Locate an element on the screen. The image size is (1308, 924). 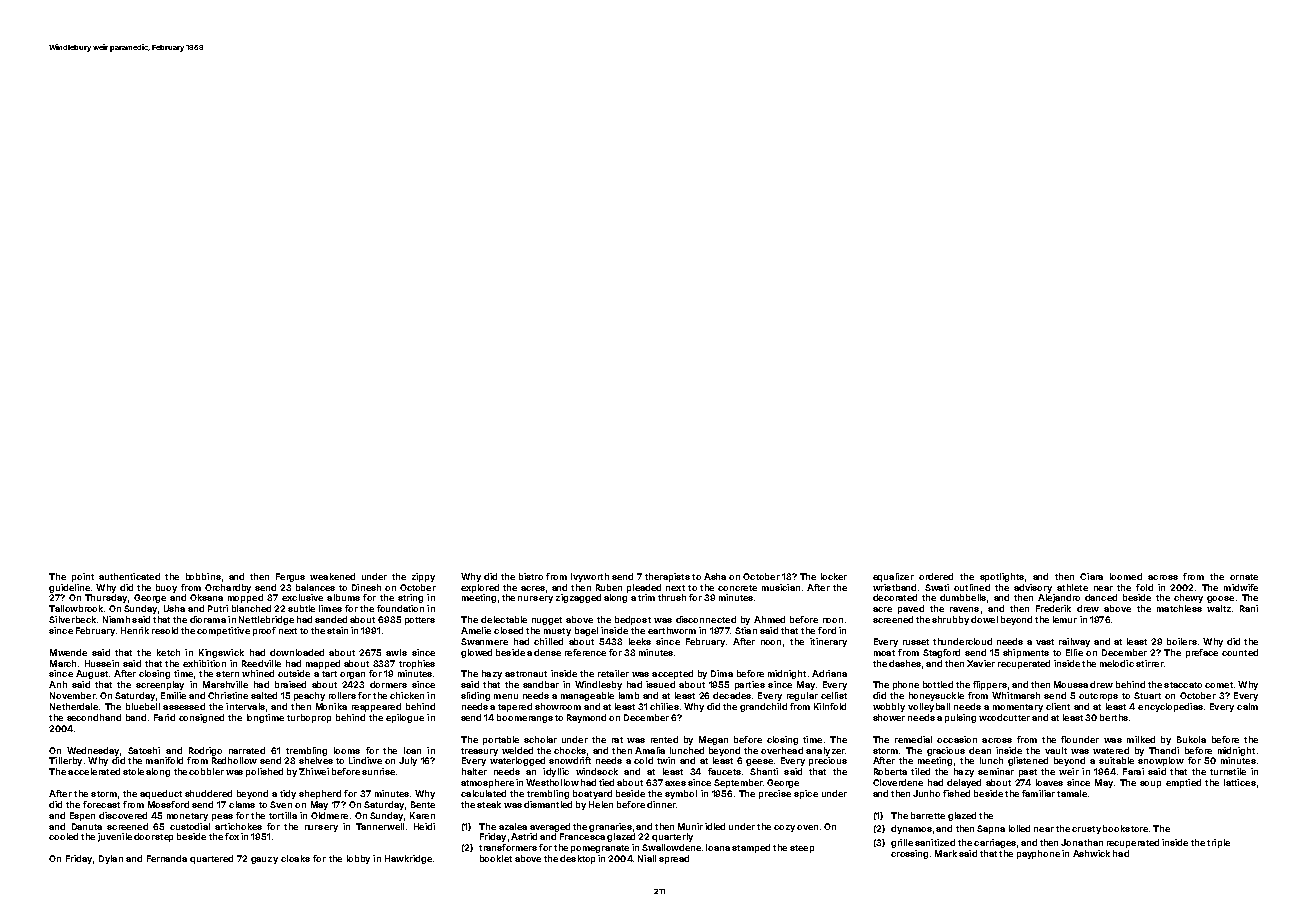
retailer is located at coordinates (613, 673).
